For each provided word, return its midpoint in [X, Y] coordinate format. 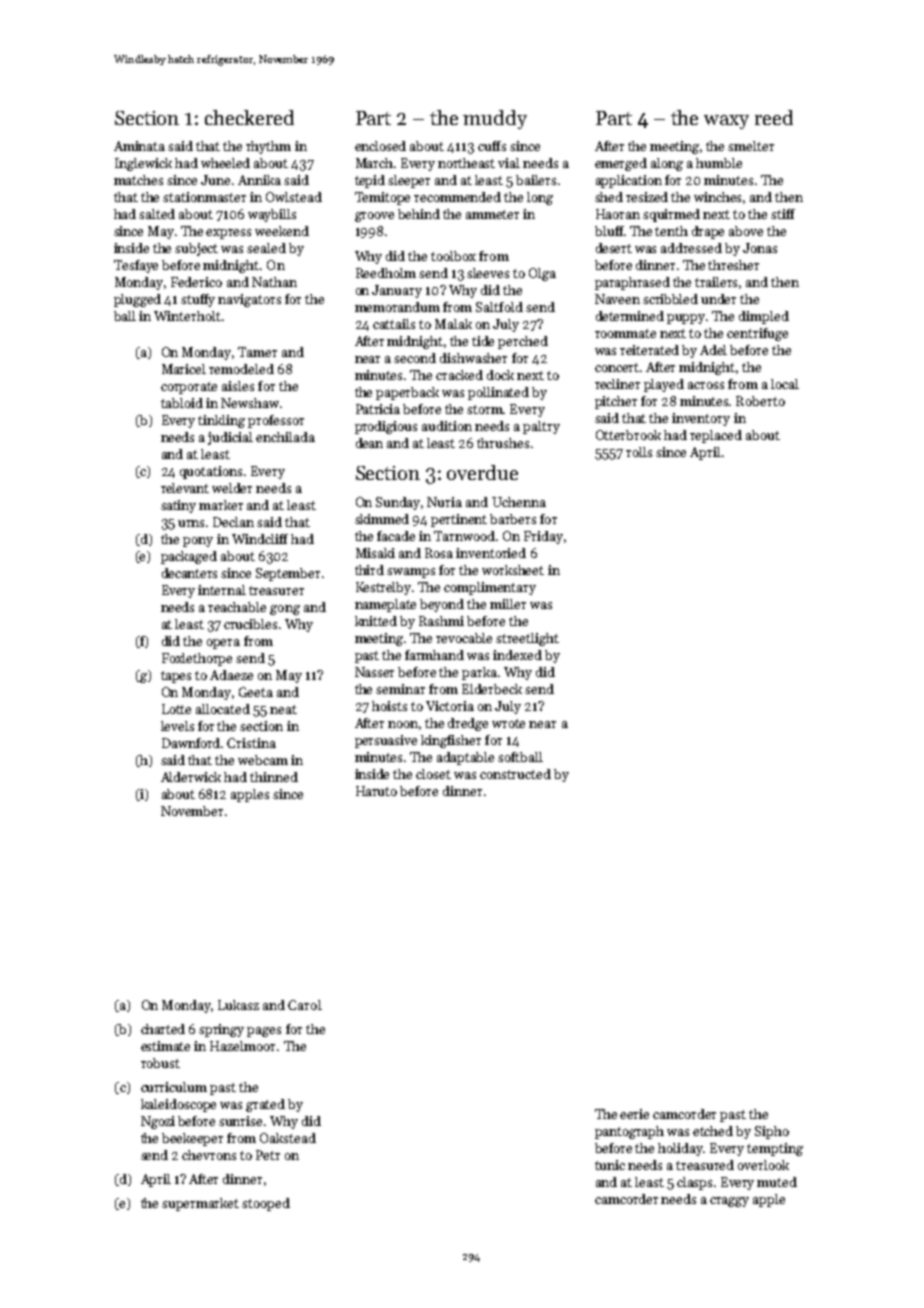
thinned [274, 777]
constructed [515, 774]
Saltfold [499, 307]
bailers [536, 180]
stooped [266, 1204]
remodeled [241, 369]
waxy [726, 122]
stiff [783, 214]
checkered [249, 117]
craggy [729, 1202]
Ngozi [158, 1122]
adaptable [465, 758]
